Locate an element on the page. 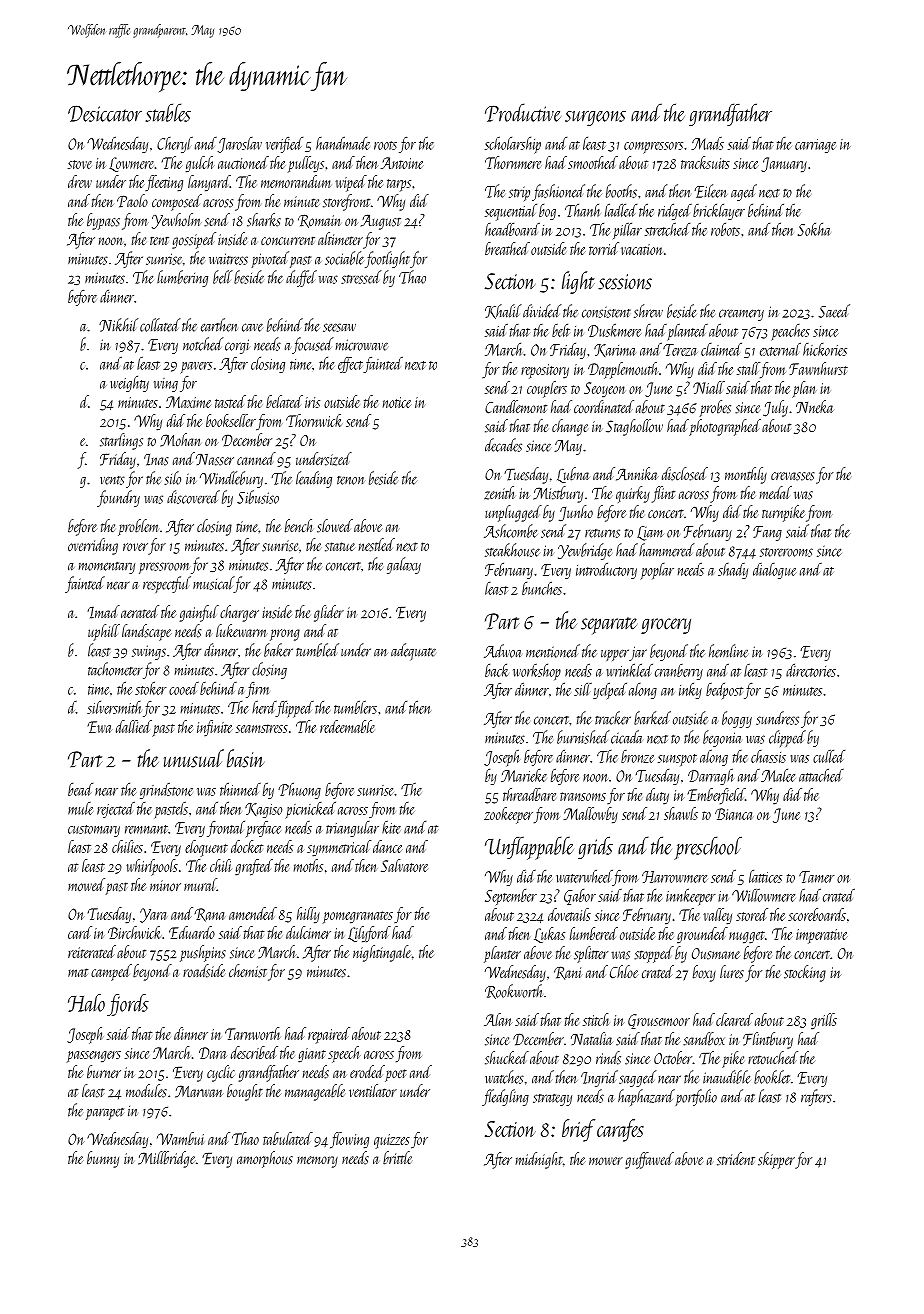 The image size is (924, 1314). fjords is located at coordinates (128, 1005).
